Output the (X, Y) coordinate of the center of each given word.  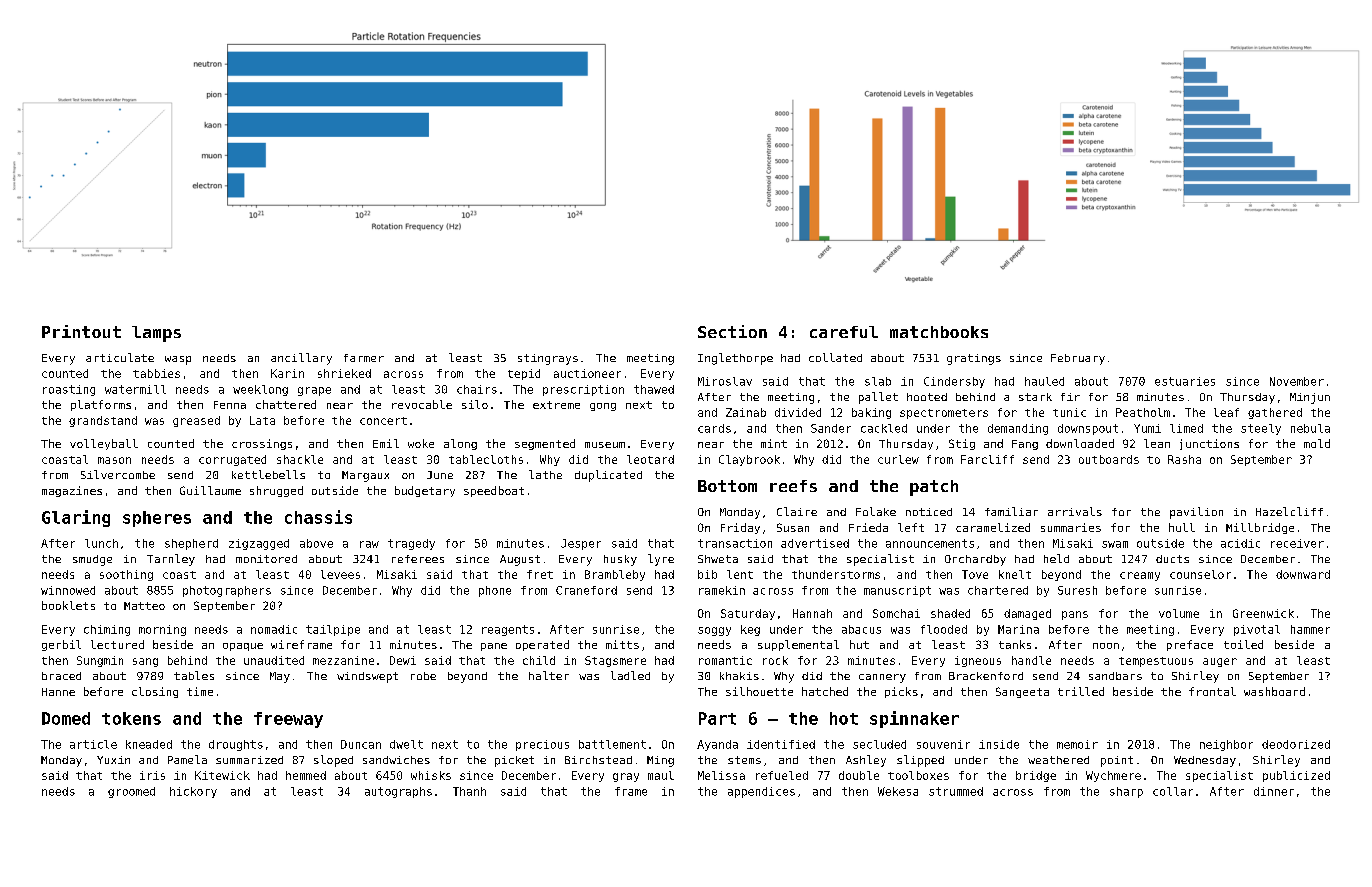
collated (835, 357)
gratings (974, 359)
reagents (508, 630)
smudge (92, 560)
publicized (1296, 776)
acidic (1240, 543)
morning (162, 630)
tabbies (156, 373)
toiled (1243, 644)
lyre (661, 560)
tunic (1069, 412)
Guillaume (210, 490)
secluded (879, 744)
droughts (236, 745)
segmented (545, 444)
